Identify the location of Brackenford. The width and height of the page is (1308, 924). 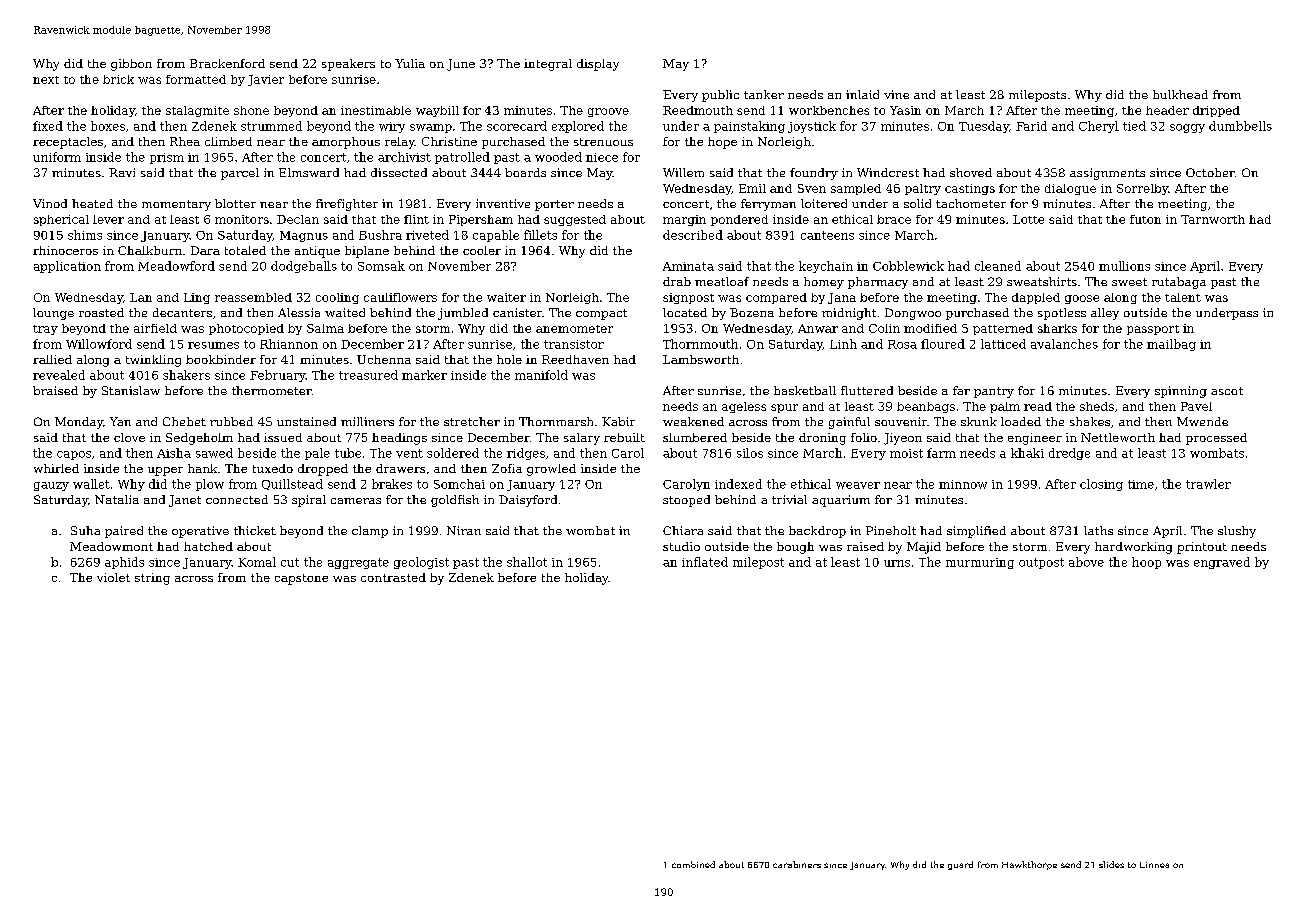
(227, 63).
